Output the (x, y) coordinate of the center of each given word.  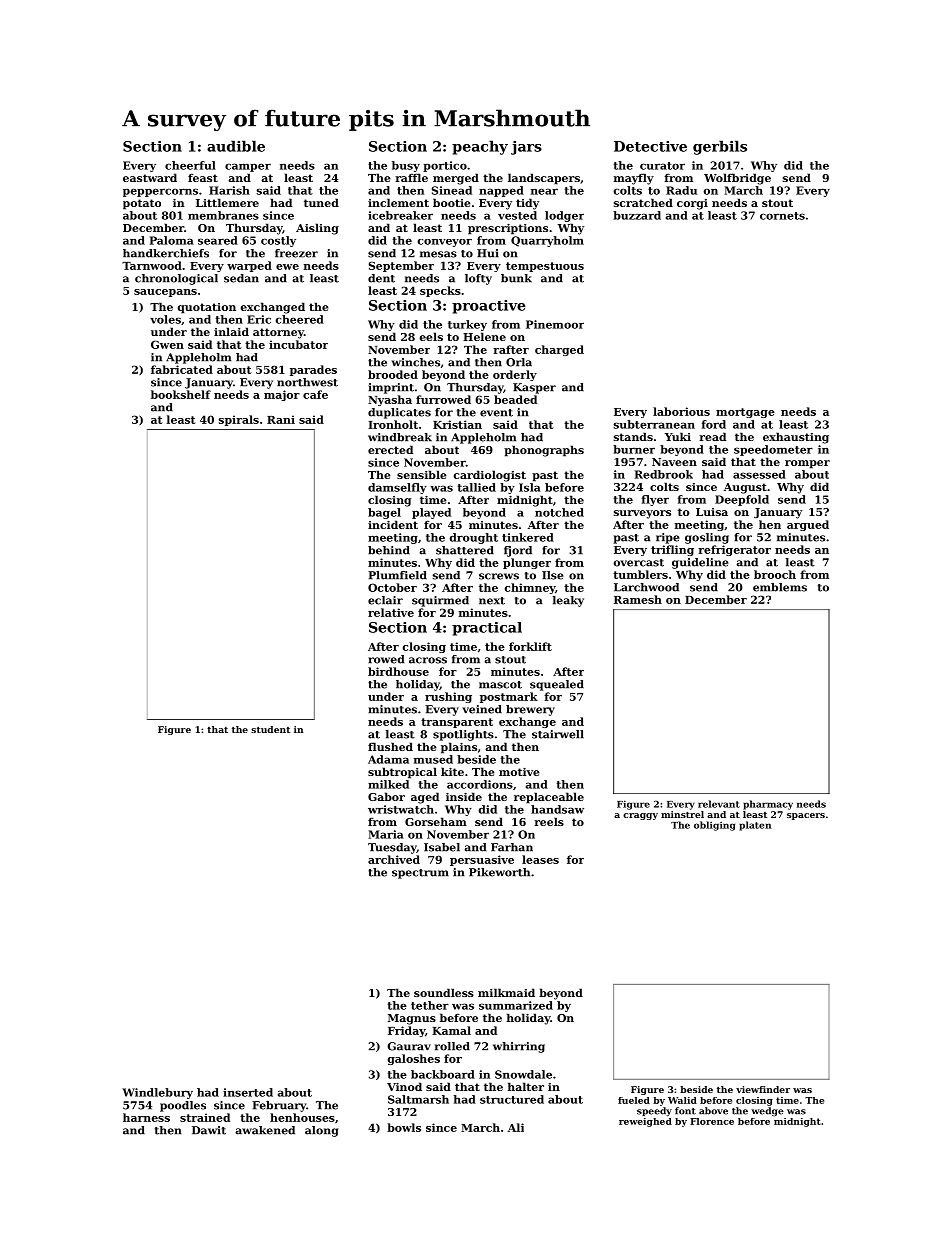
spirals (239, 420)
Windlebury (157, 1093)
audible (236, 146)
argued (808, 525)
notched (559, 512)
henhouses (302, 1117)
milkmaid (506, 992)
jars (526, 148)
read (712, 436)
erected (390, 449)
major (282, 395)
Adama (388, 759)
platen (755, 826)
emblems (780, 587)
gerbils (720, 147)
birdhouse (398, 671)
